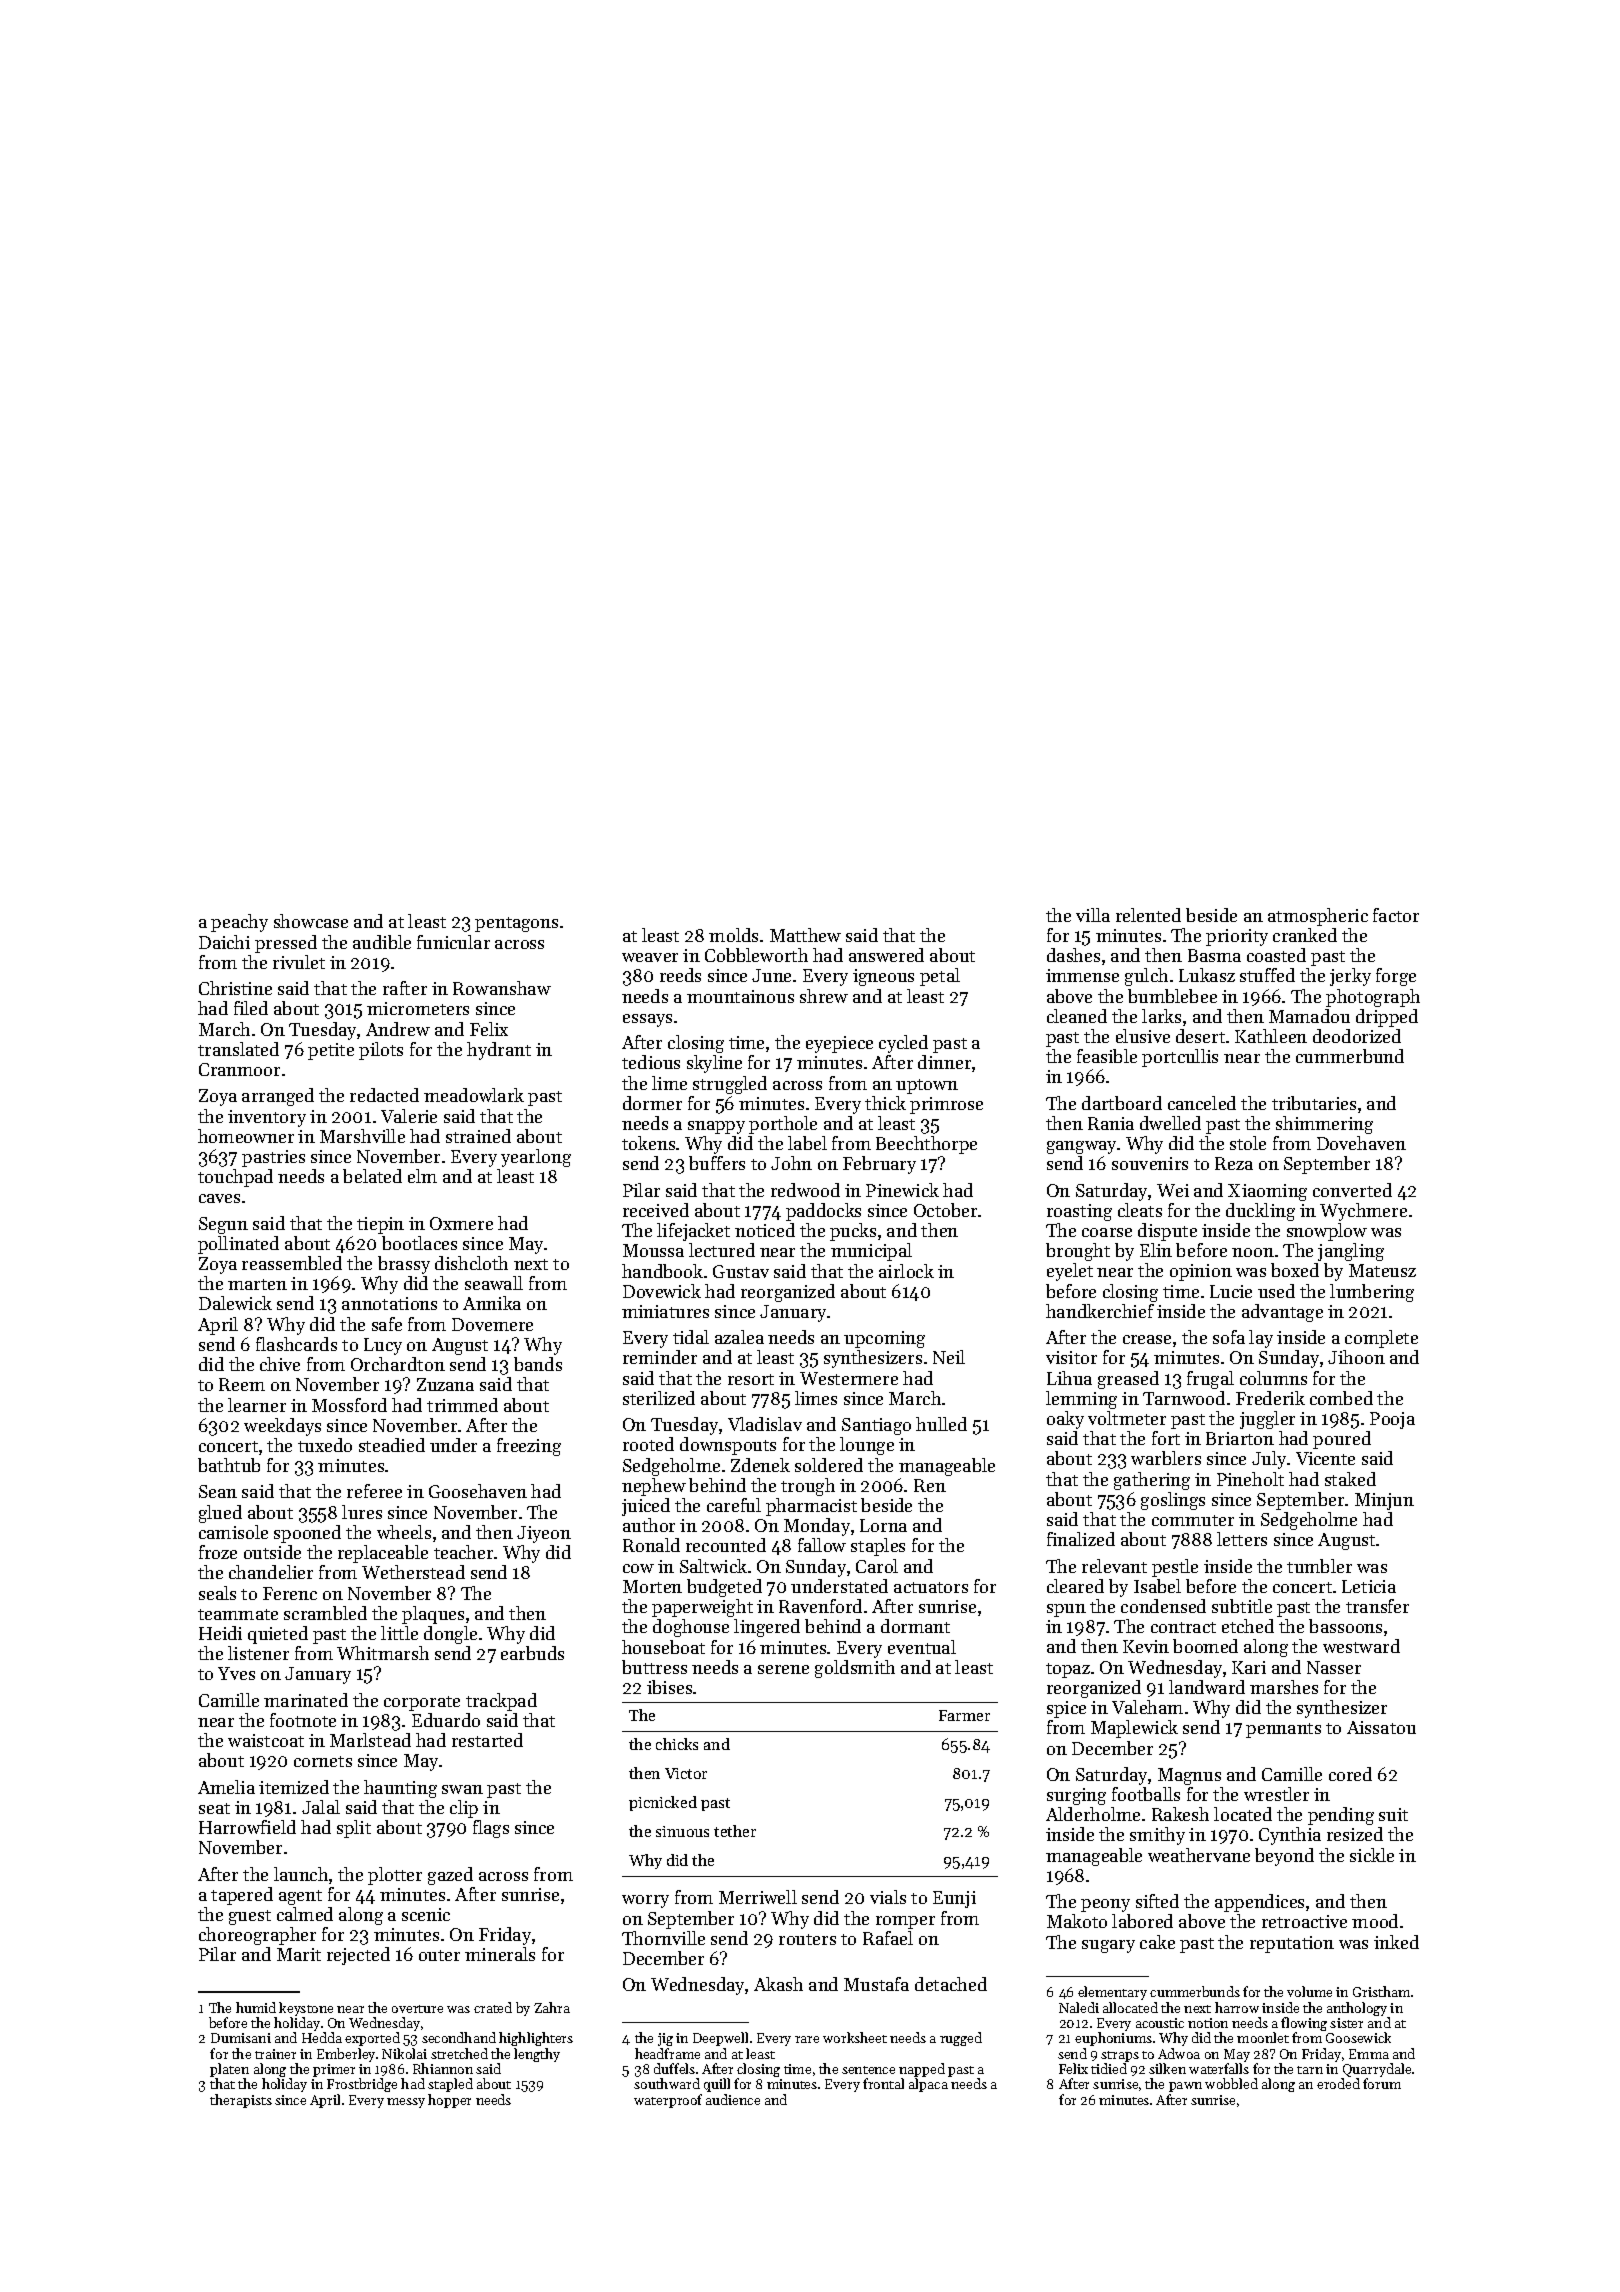 Image resolution: width=1620 pixels, height=2292 pixels. Describe the element at coordinates (418, 1008) in the screenshot. I see `micrometers` at that location.
